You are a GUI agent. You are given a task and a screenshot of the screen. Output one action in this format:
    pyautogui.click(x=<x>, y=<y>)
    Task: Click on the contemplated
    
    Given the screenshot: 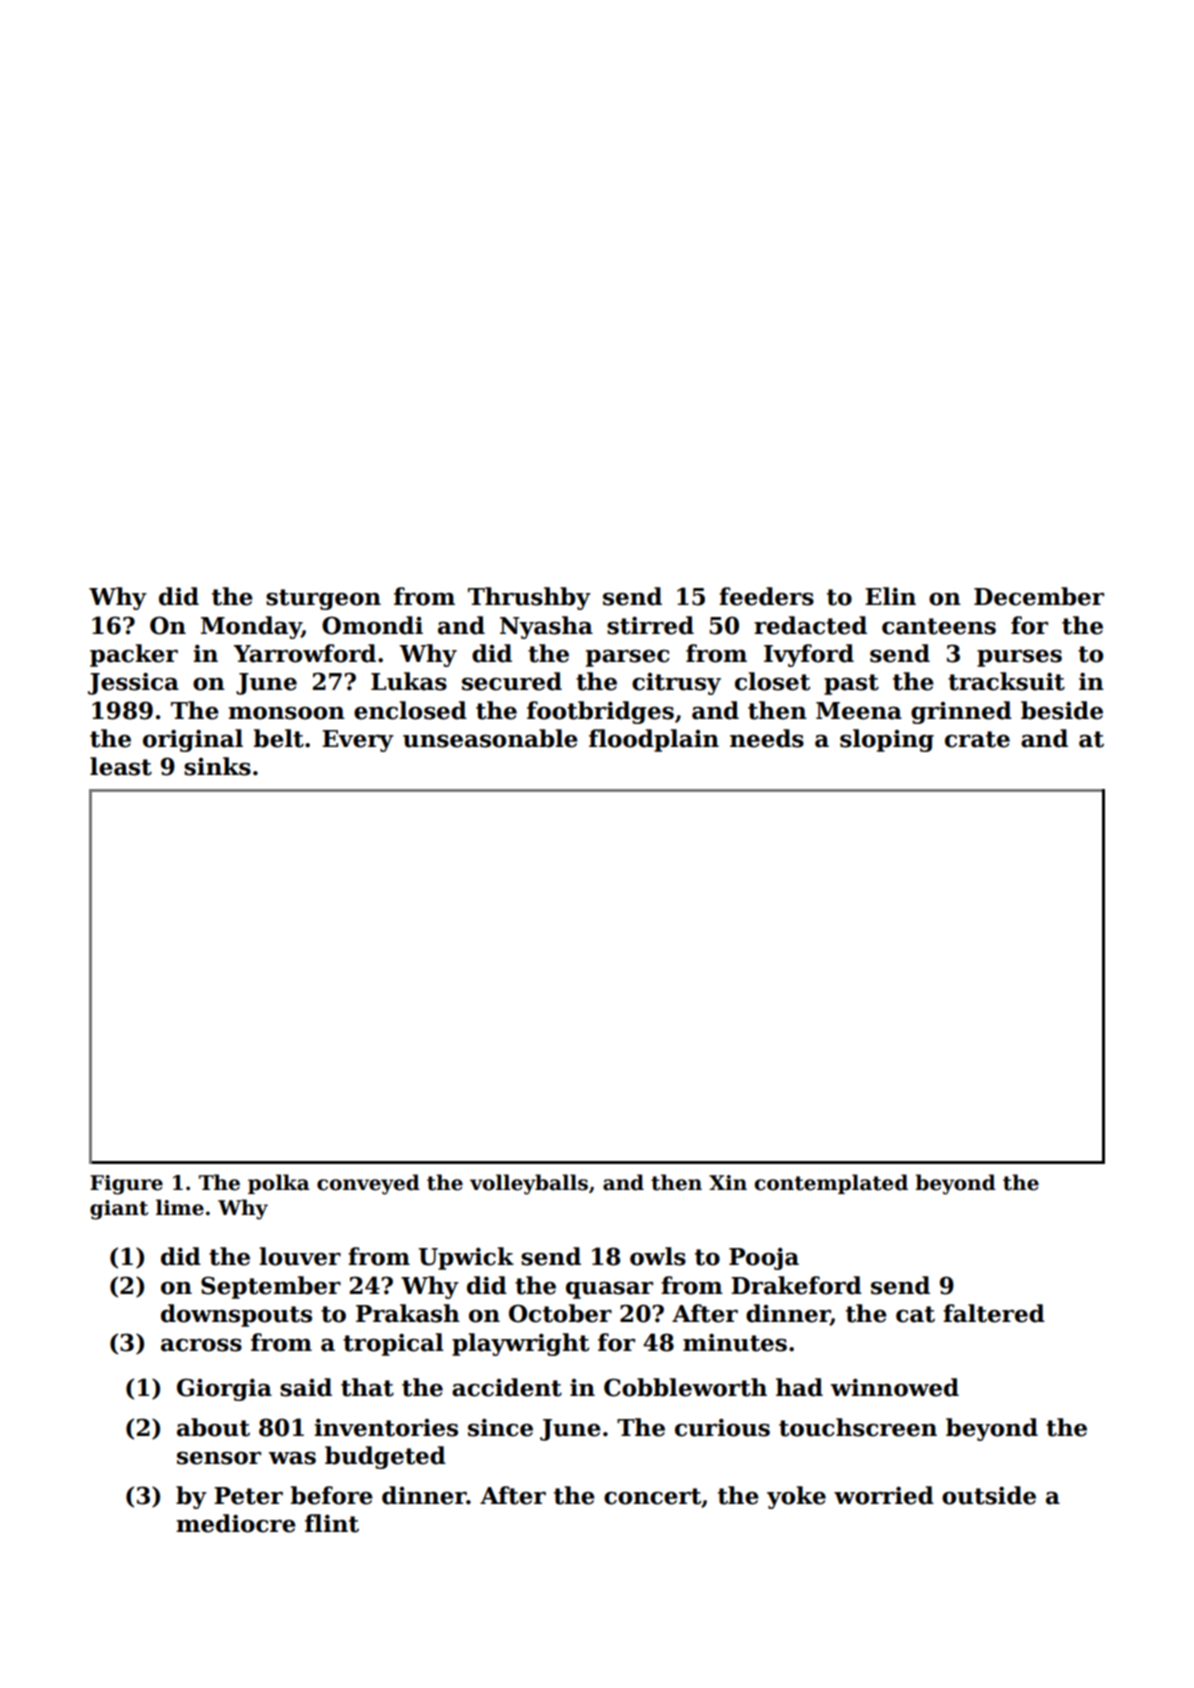 What is the action you would take?
    pyautogui.click(x=831, y=1184)
